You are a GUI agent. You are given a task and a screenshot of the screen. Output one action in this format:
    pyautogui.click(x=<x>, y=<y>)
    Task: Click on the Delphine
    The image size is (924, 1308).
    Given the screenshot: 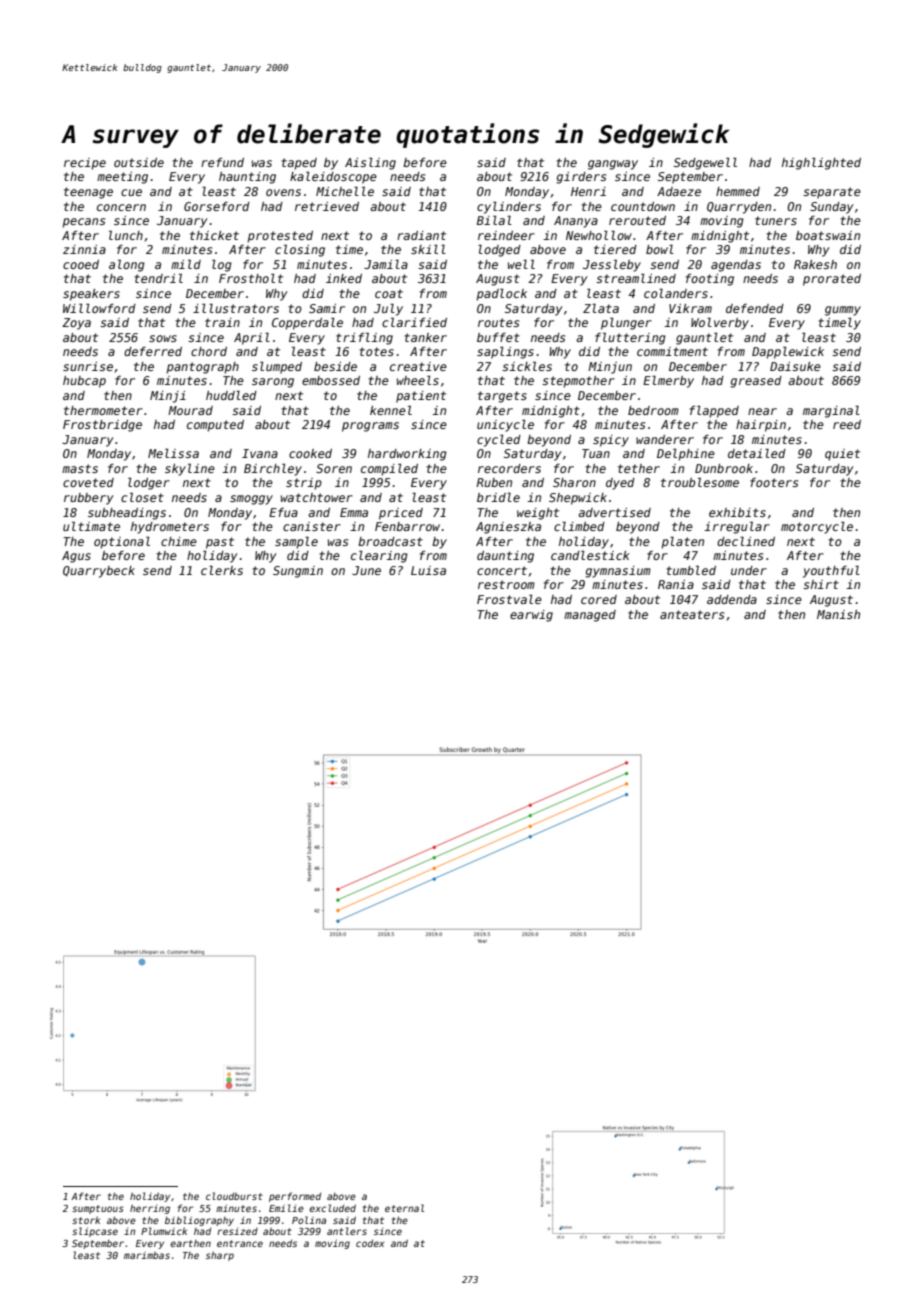 What is the action you would take?
    pyautogui.click(x=686, y=454)
